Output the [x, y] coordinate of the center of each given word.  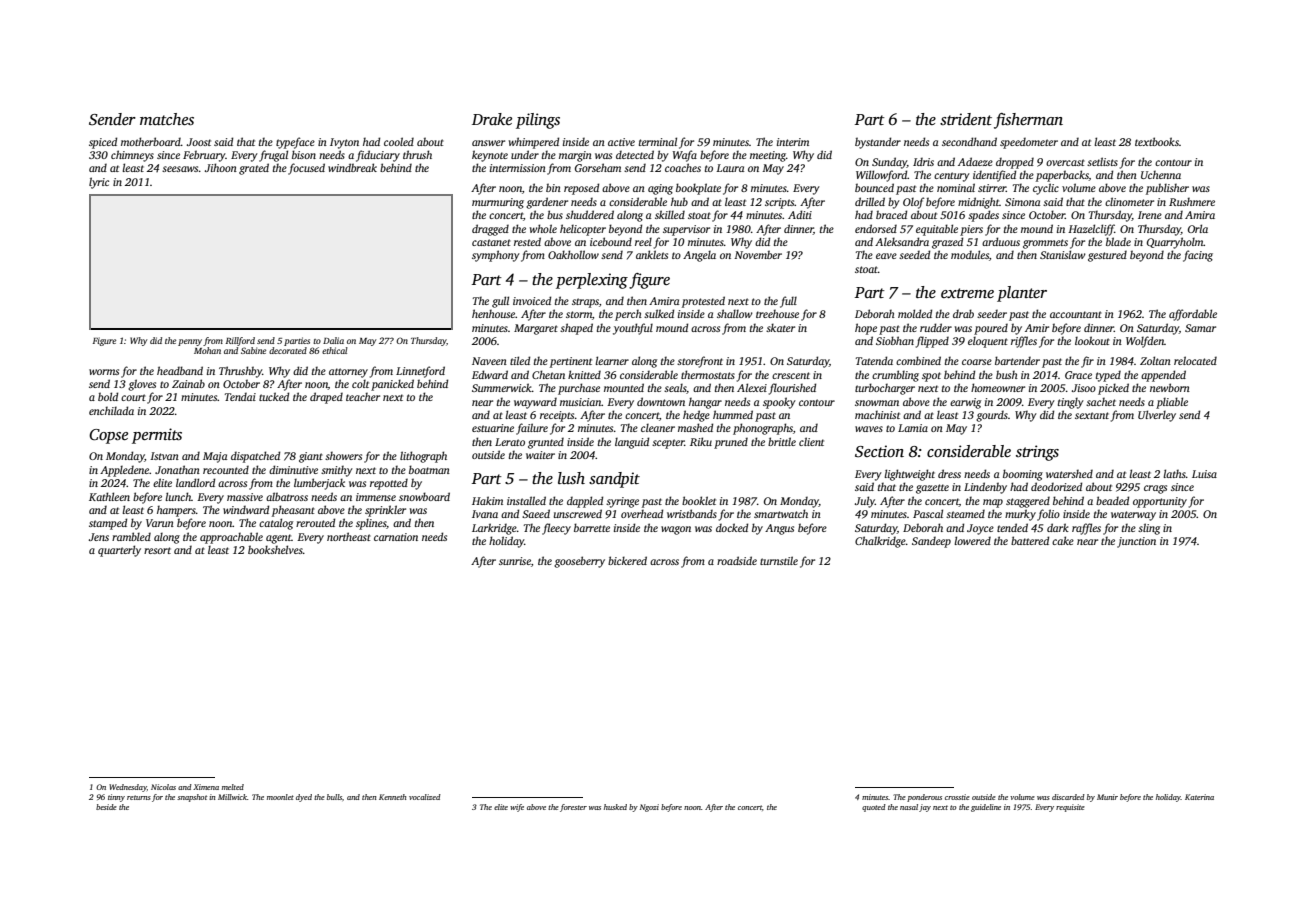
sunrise [515, 561]
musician [581, 402]
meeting [768, 156]
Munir [1107, 797]
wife [517, 808]
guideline [986, 808]
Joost [199, 142]
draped [326, 398]
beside [106, 807]
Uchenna [1161, 174]
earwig [965, 403]
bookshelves [275, 549]
